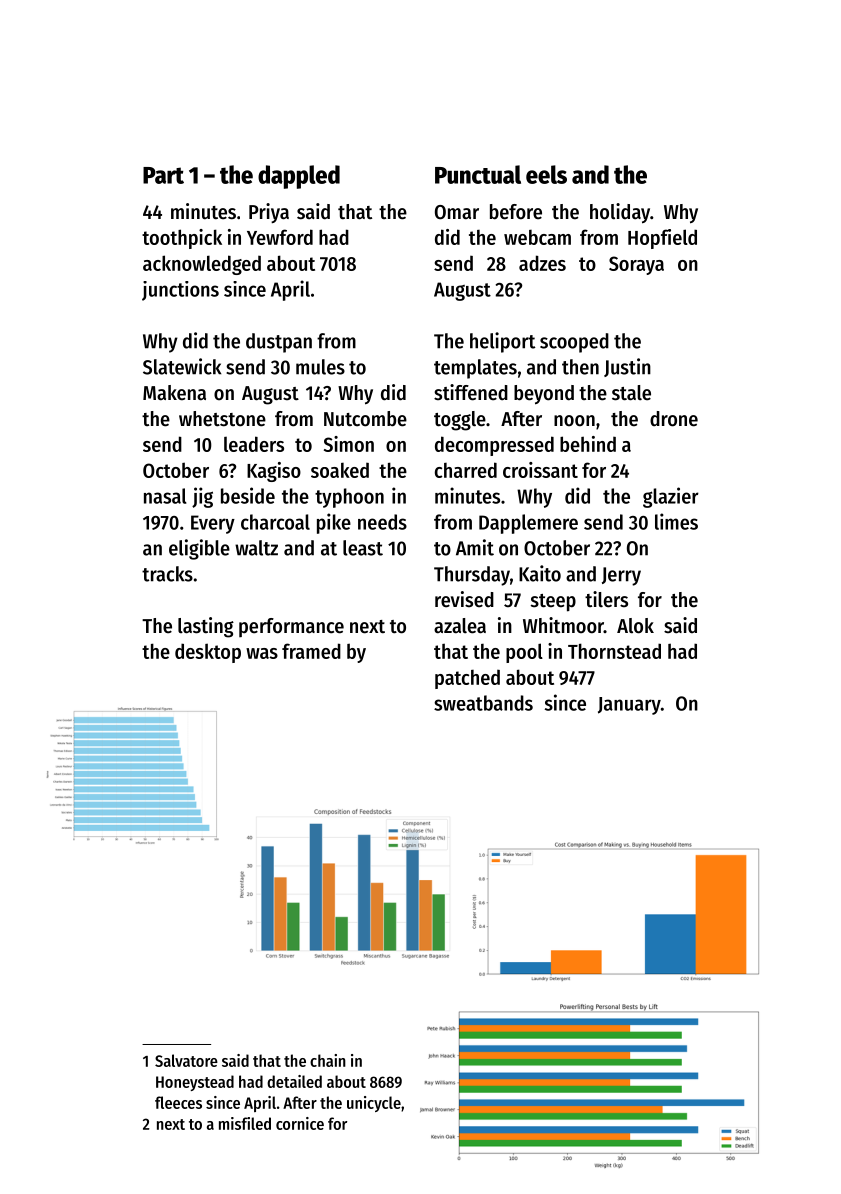 This screenshot has height=1194, width=841. I want to click on misfiled, so click(245, 1123).
